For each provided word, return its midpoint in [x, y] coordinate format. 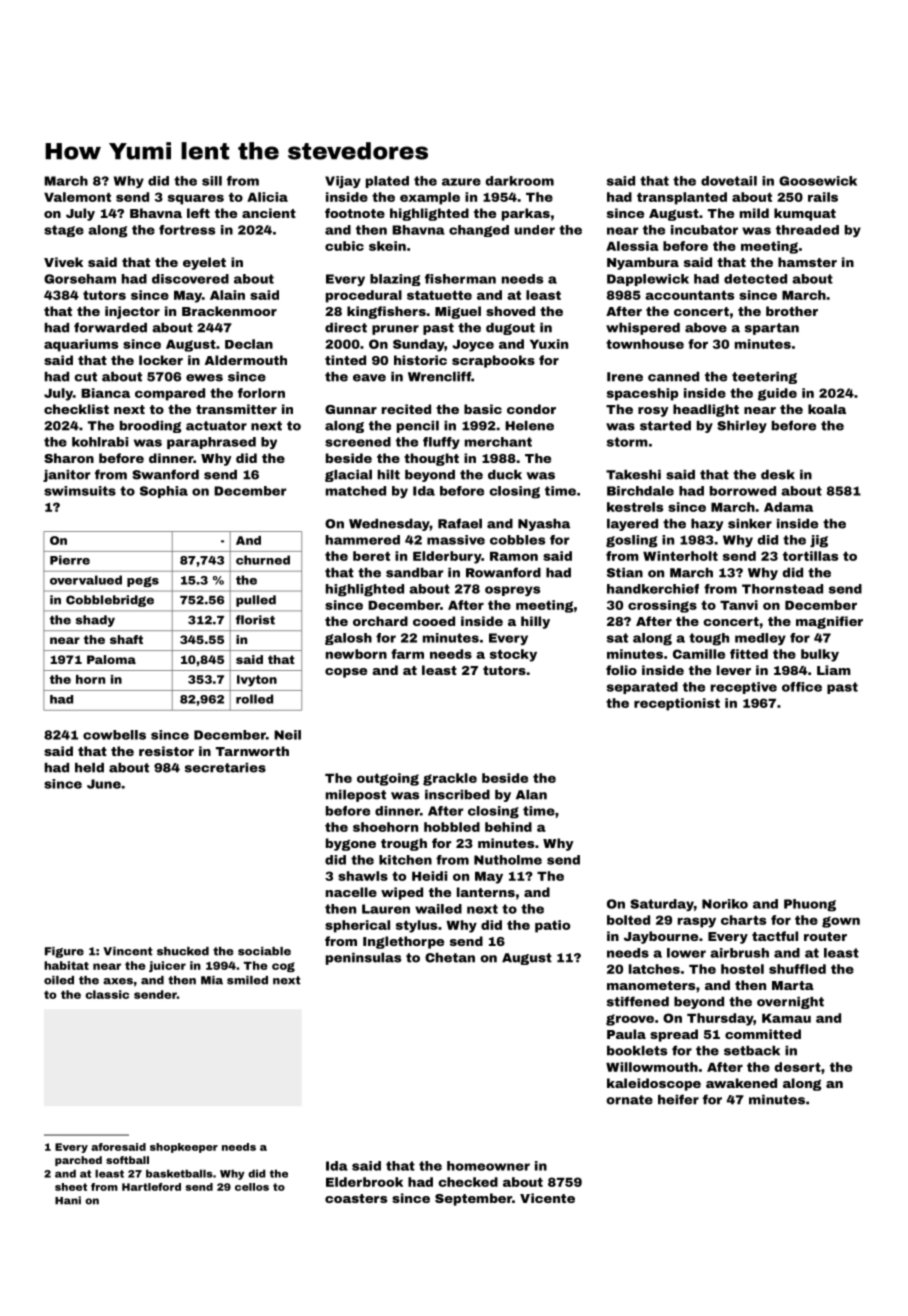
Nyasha [544, 525]
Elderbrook [364, 1182]
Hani [68, 1200]
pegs [143, 582]
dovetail [729, 181]
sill [212, 181]
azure [461, 182]
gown [841, 922]
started [665, 426]
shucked [183, 951]
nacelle [351, 892]
